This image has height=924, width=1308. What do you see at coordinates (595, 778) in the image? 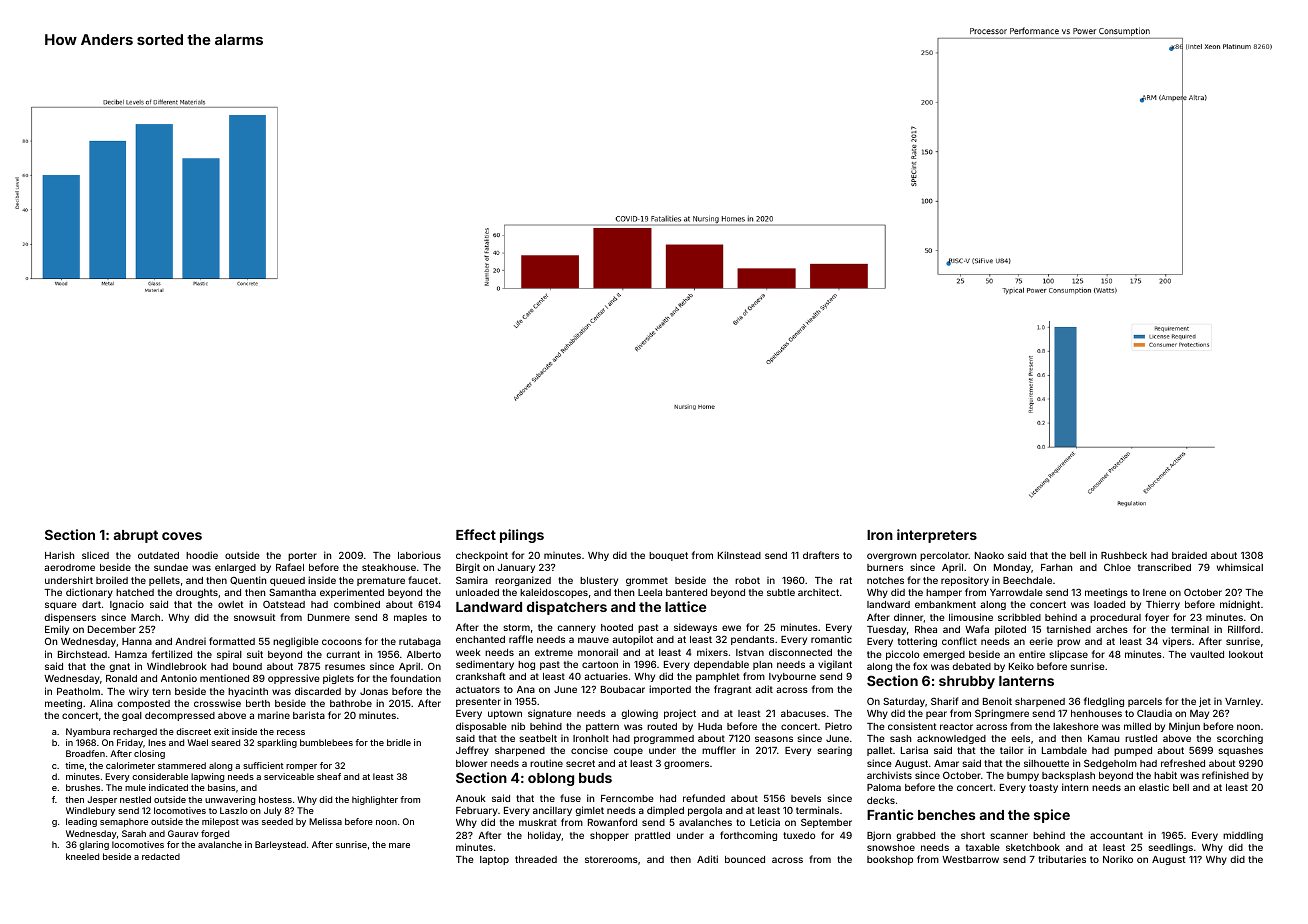
I see `buds` at bounding box center [595, 778].
